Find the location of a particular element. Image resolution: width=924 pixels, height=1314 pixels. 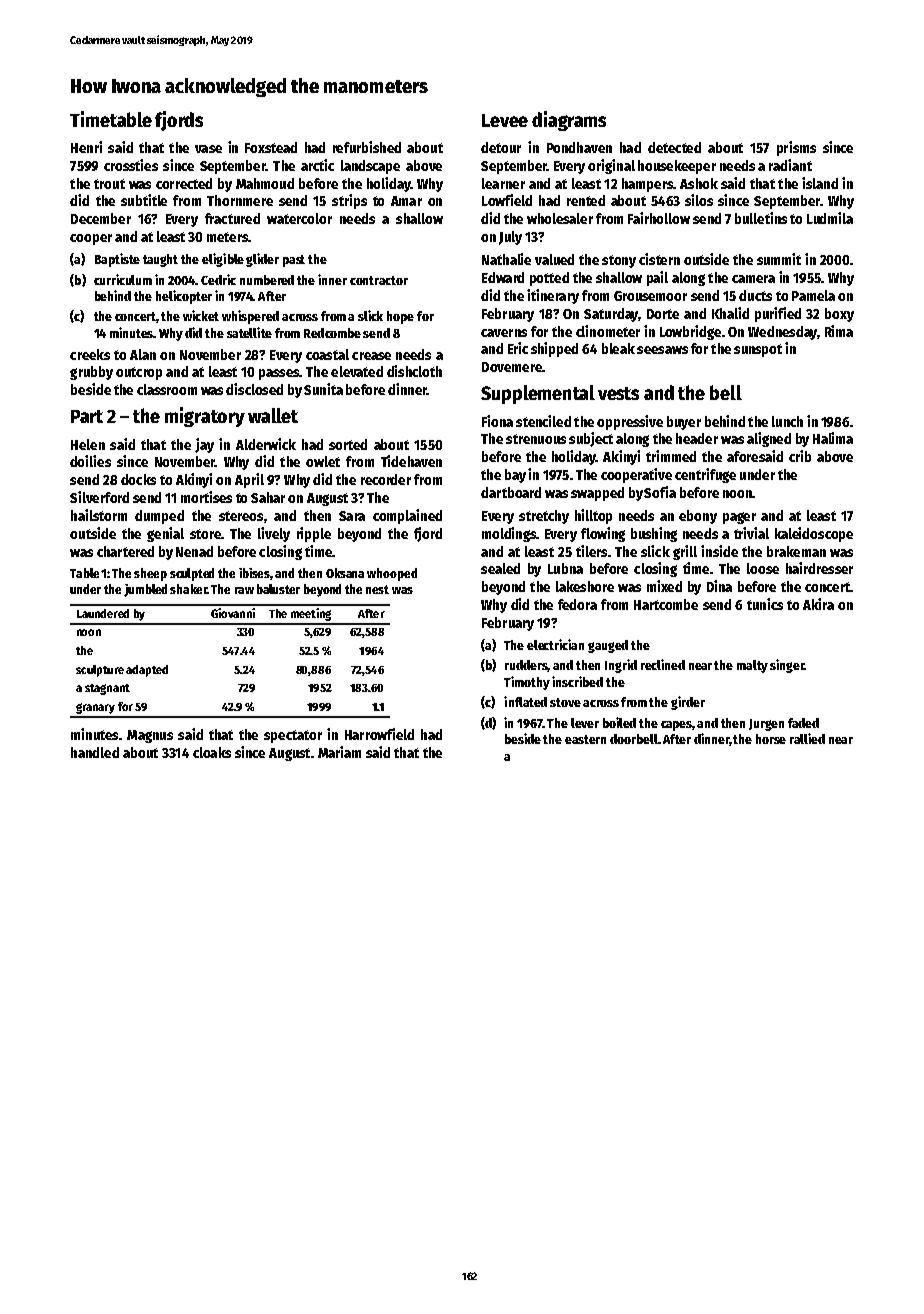

adapted is located at coordinates (147, 671).
